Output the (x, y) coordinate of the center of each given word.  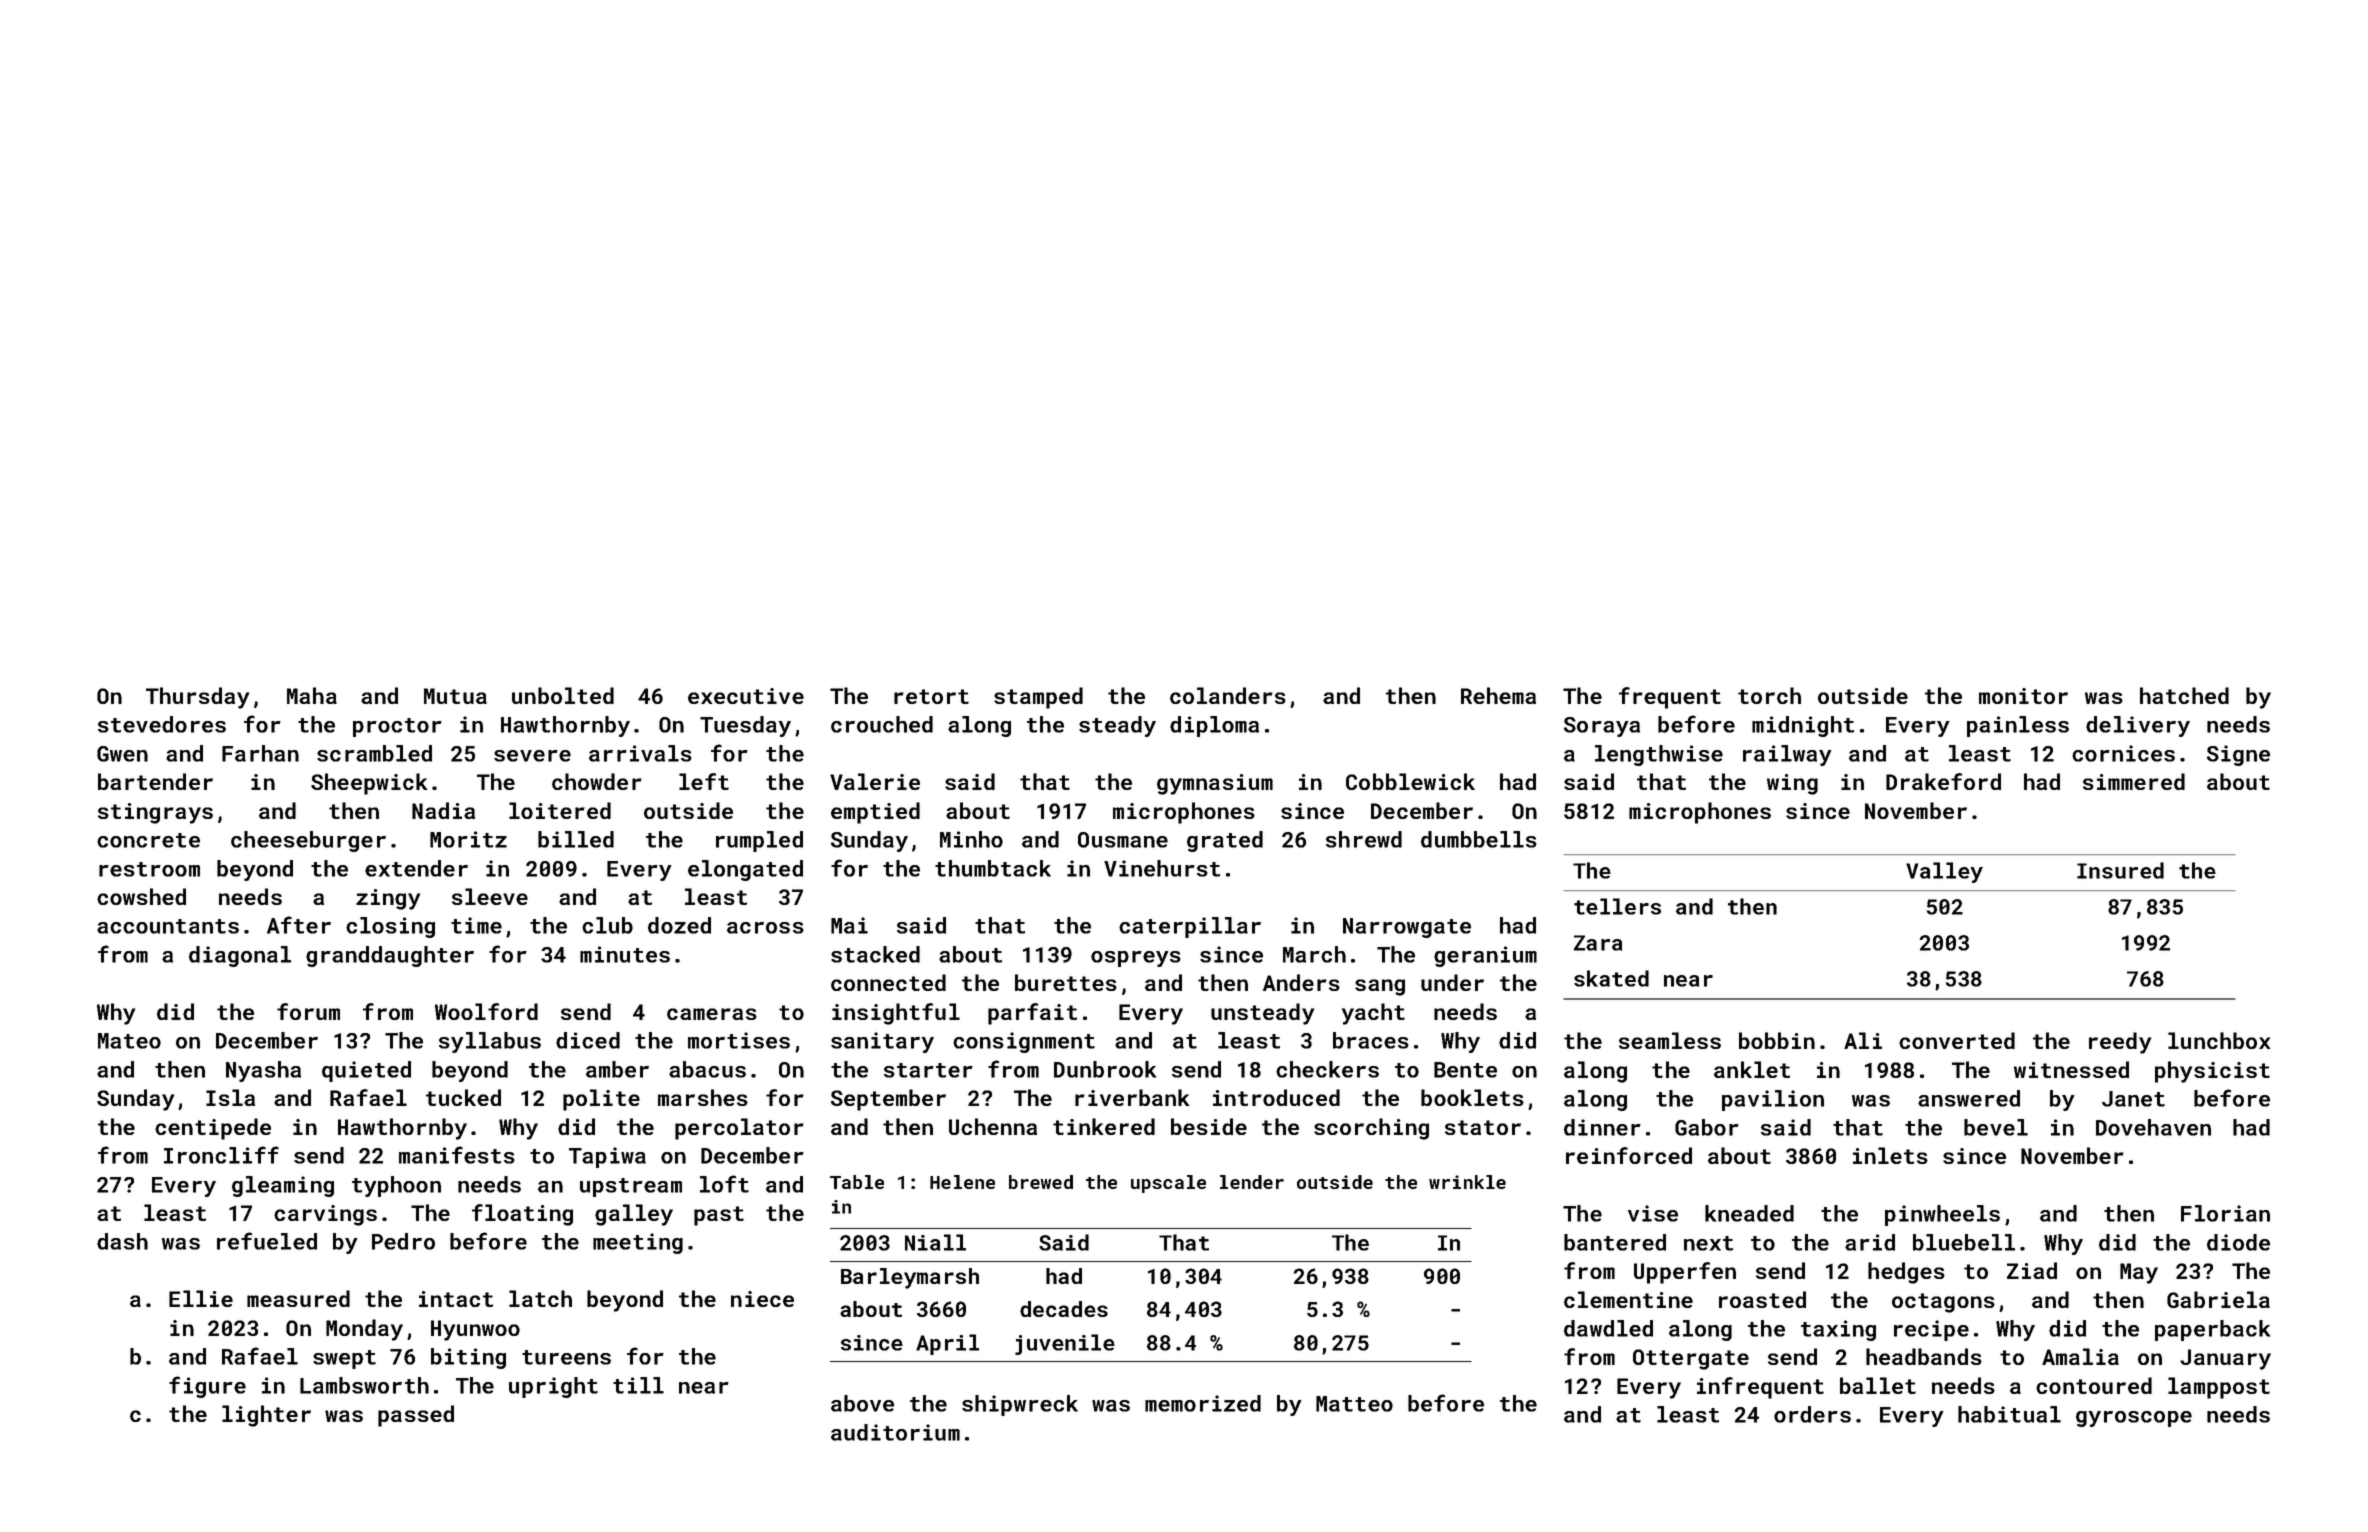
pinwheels (1942, 1215)
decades (1064, 1309)
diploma (1214, 726)
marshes (703, 1097)
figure (207, 1387)
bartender (155, 781)
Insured (2120, 870)
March (1314, 954)
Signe (2238, 755)
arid (1870, 1242)
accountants (168, 926)
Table (857, 1182)
